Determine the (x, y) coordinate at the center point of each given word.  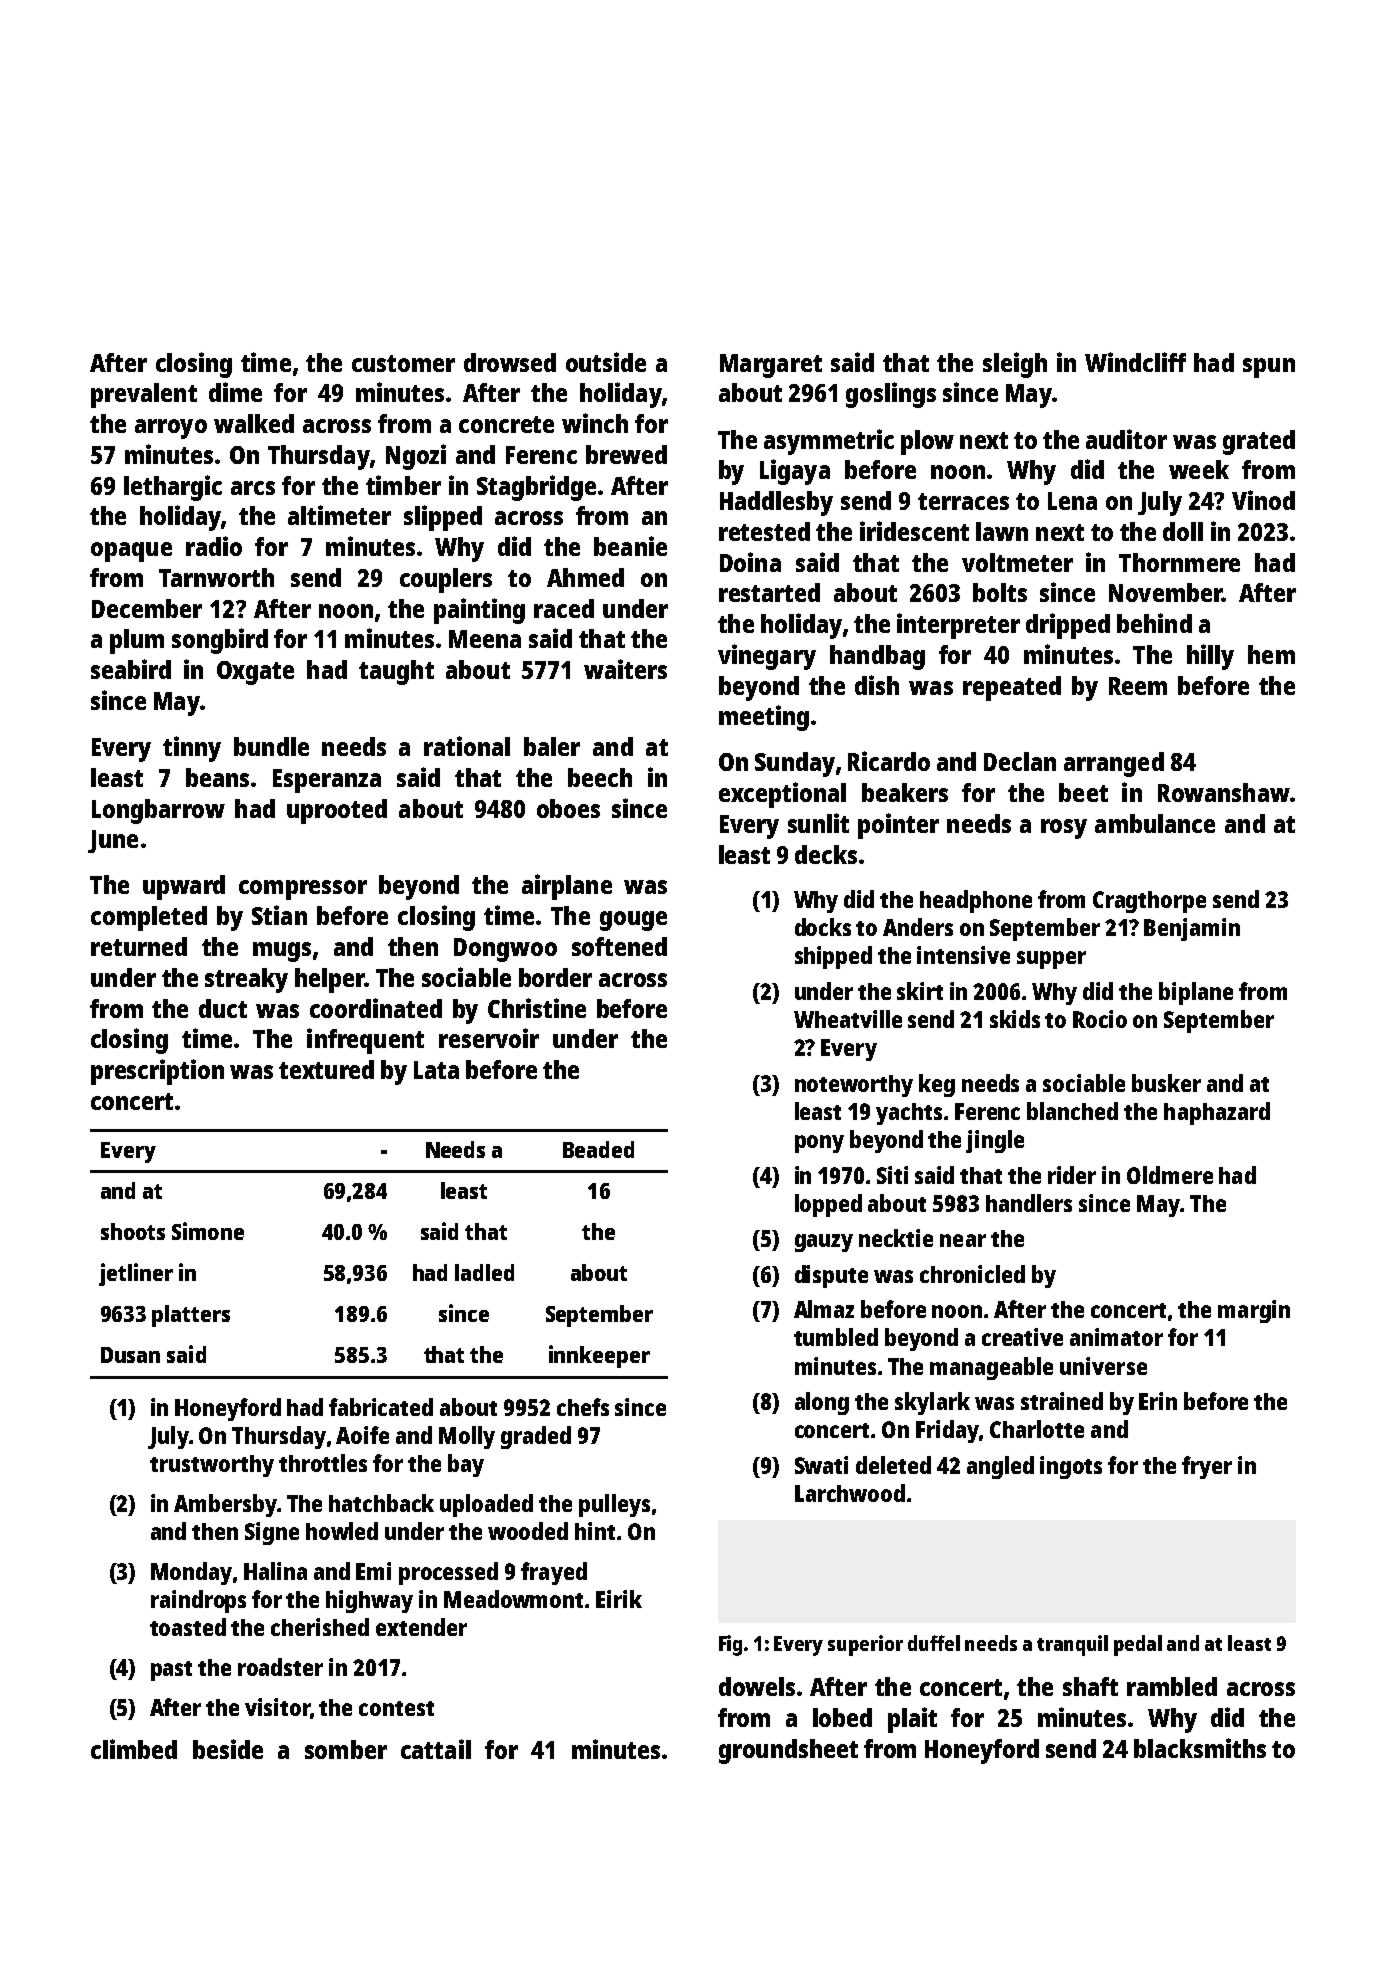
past (171, 1671)
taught (396, 672)
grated (1259, 442)
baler (552, 746)
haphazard (1217, 1113)
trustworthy (212, 1466)
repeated (1012, 688)
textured (326, 1069)
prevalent (144, 395)
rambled (1172, 1686)
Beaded (598, 1149)
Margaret (771, 366)
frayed (554, 1573)
